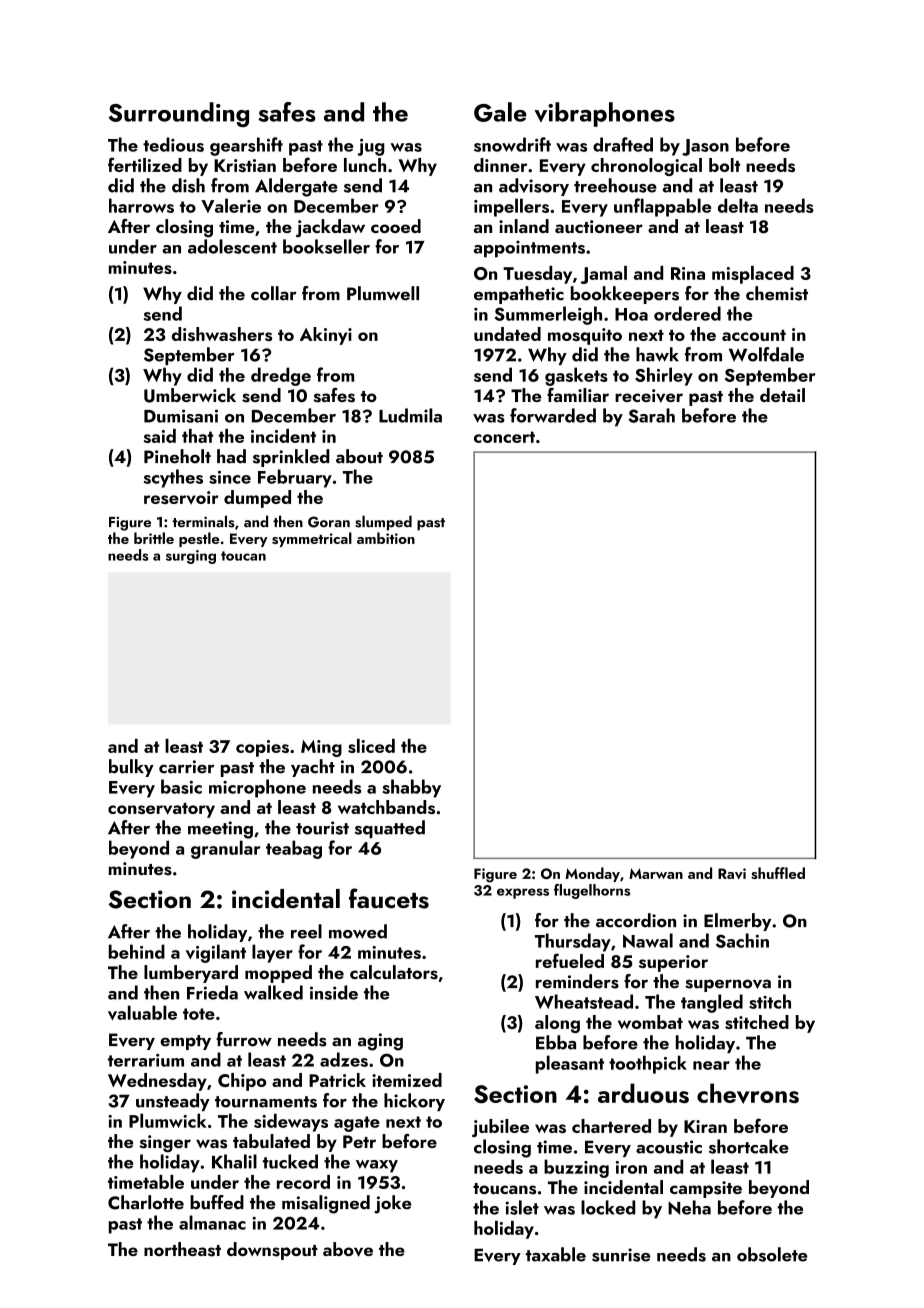  I want to click on wombat, so click(650, 1022).
